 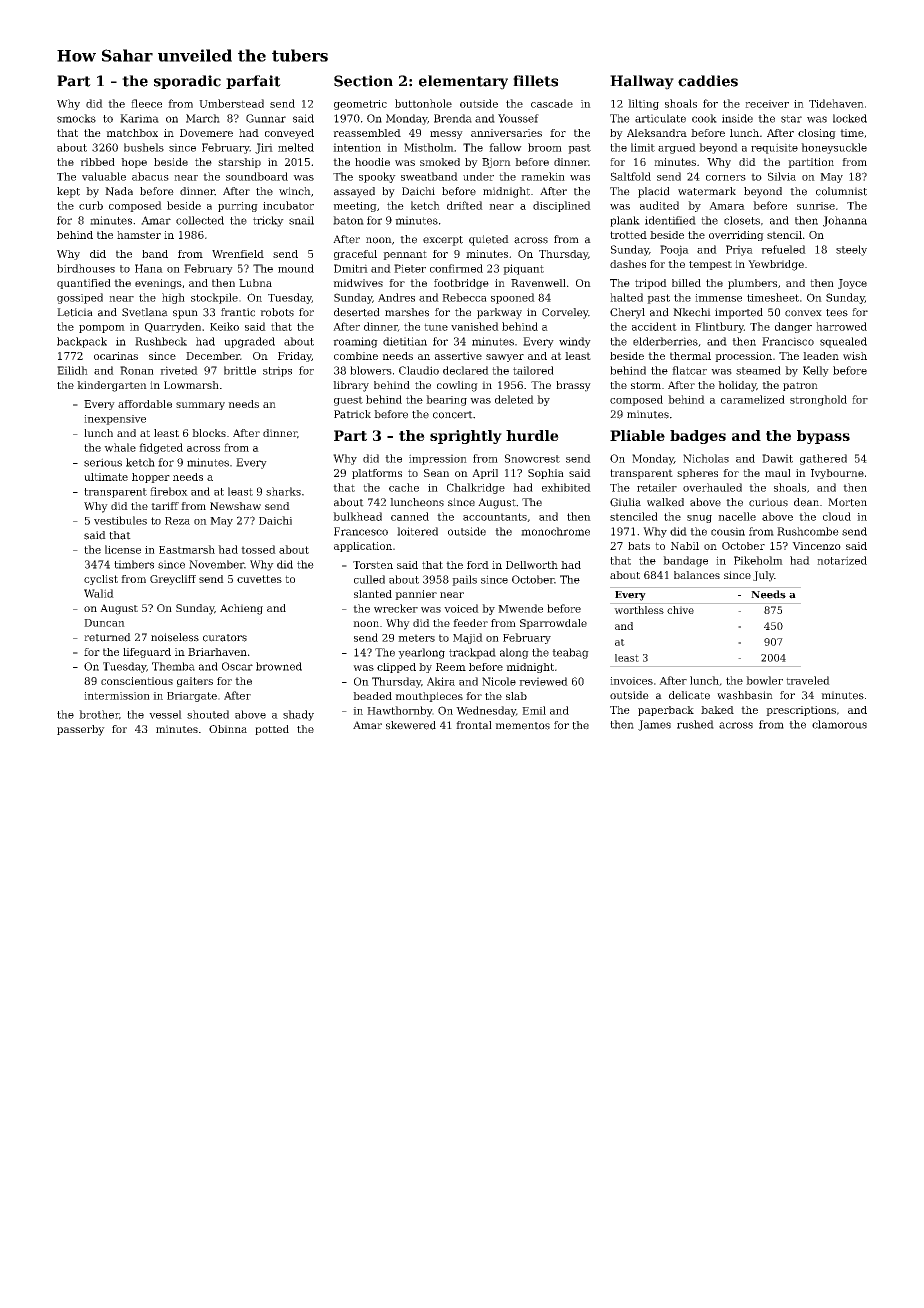 What do you see at coordinates (253, 82) in the image?
I see `parfait` at bounding box center [253, 82].
